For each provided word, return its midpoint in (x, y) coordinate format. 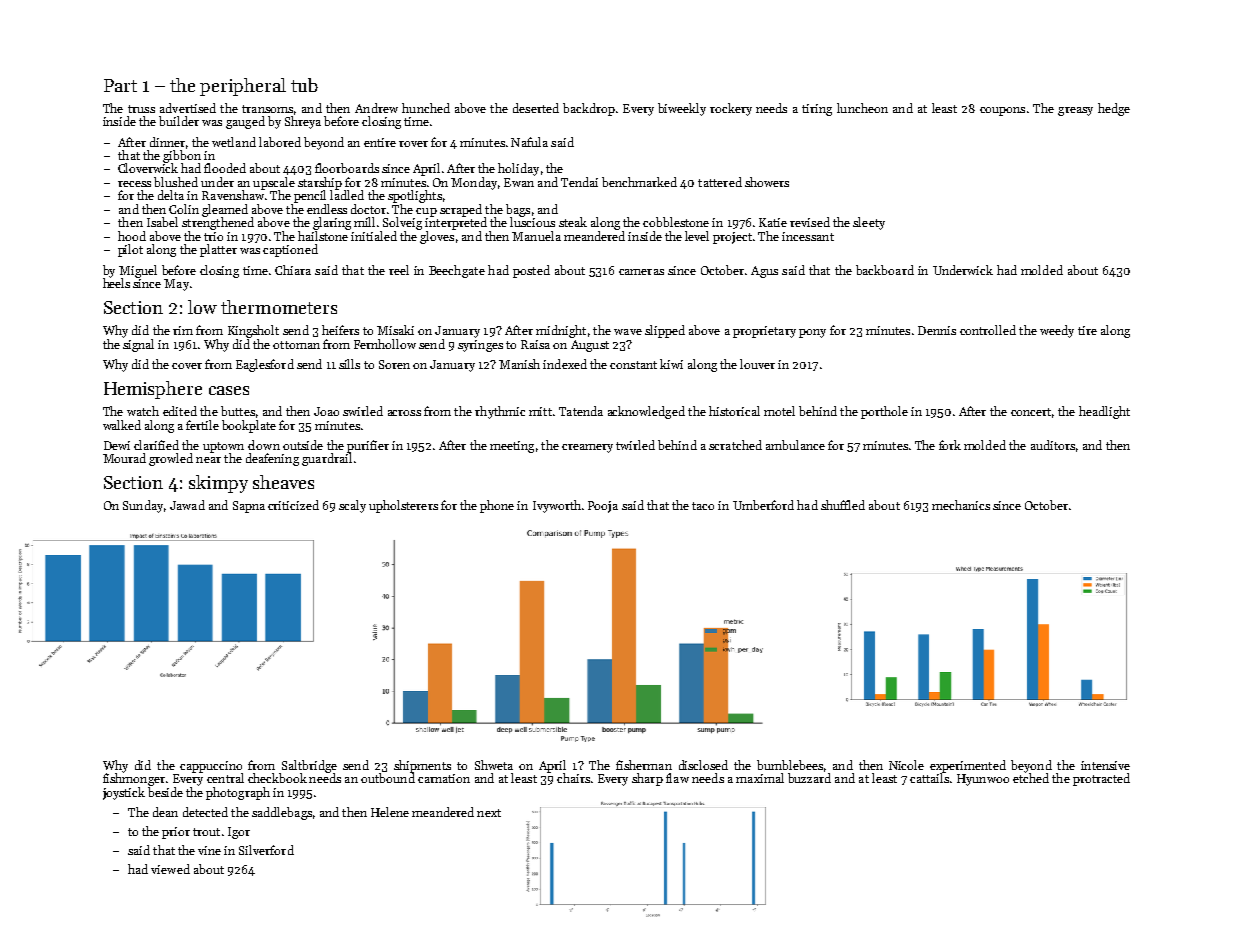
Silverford (266, 850)
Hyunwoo (983, 780)
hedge (1114, 109)
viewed (170, 869)
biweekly (682, 109)
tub (304, 85)
